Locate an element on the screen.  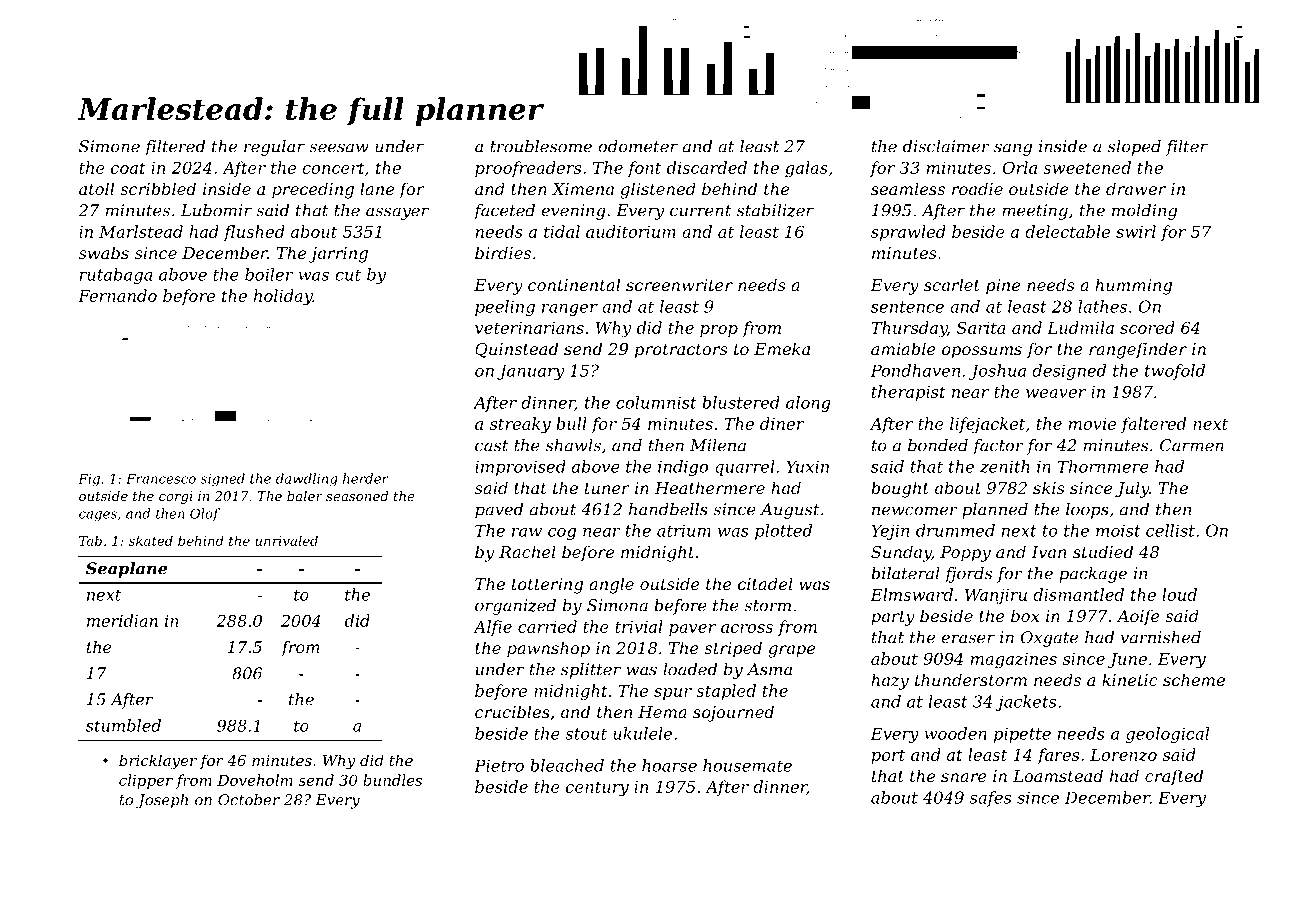
tidal is located at coordinates (562, 231).
